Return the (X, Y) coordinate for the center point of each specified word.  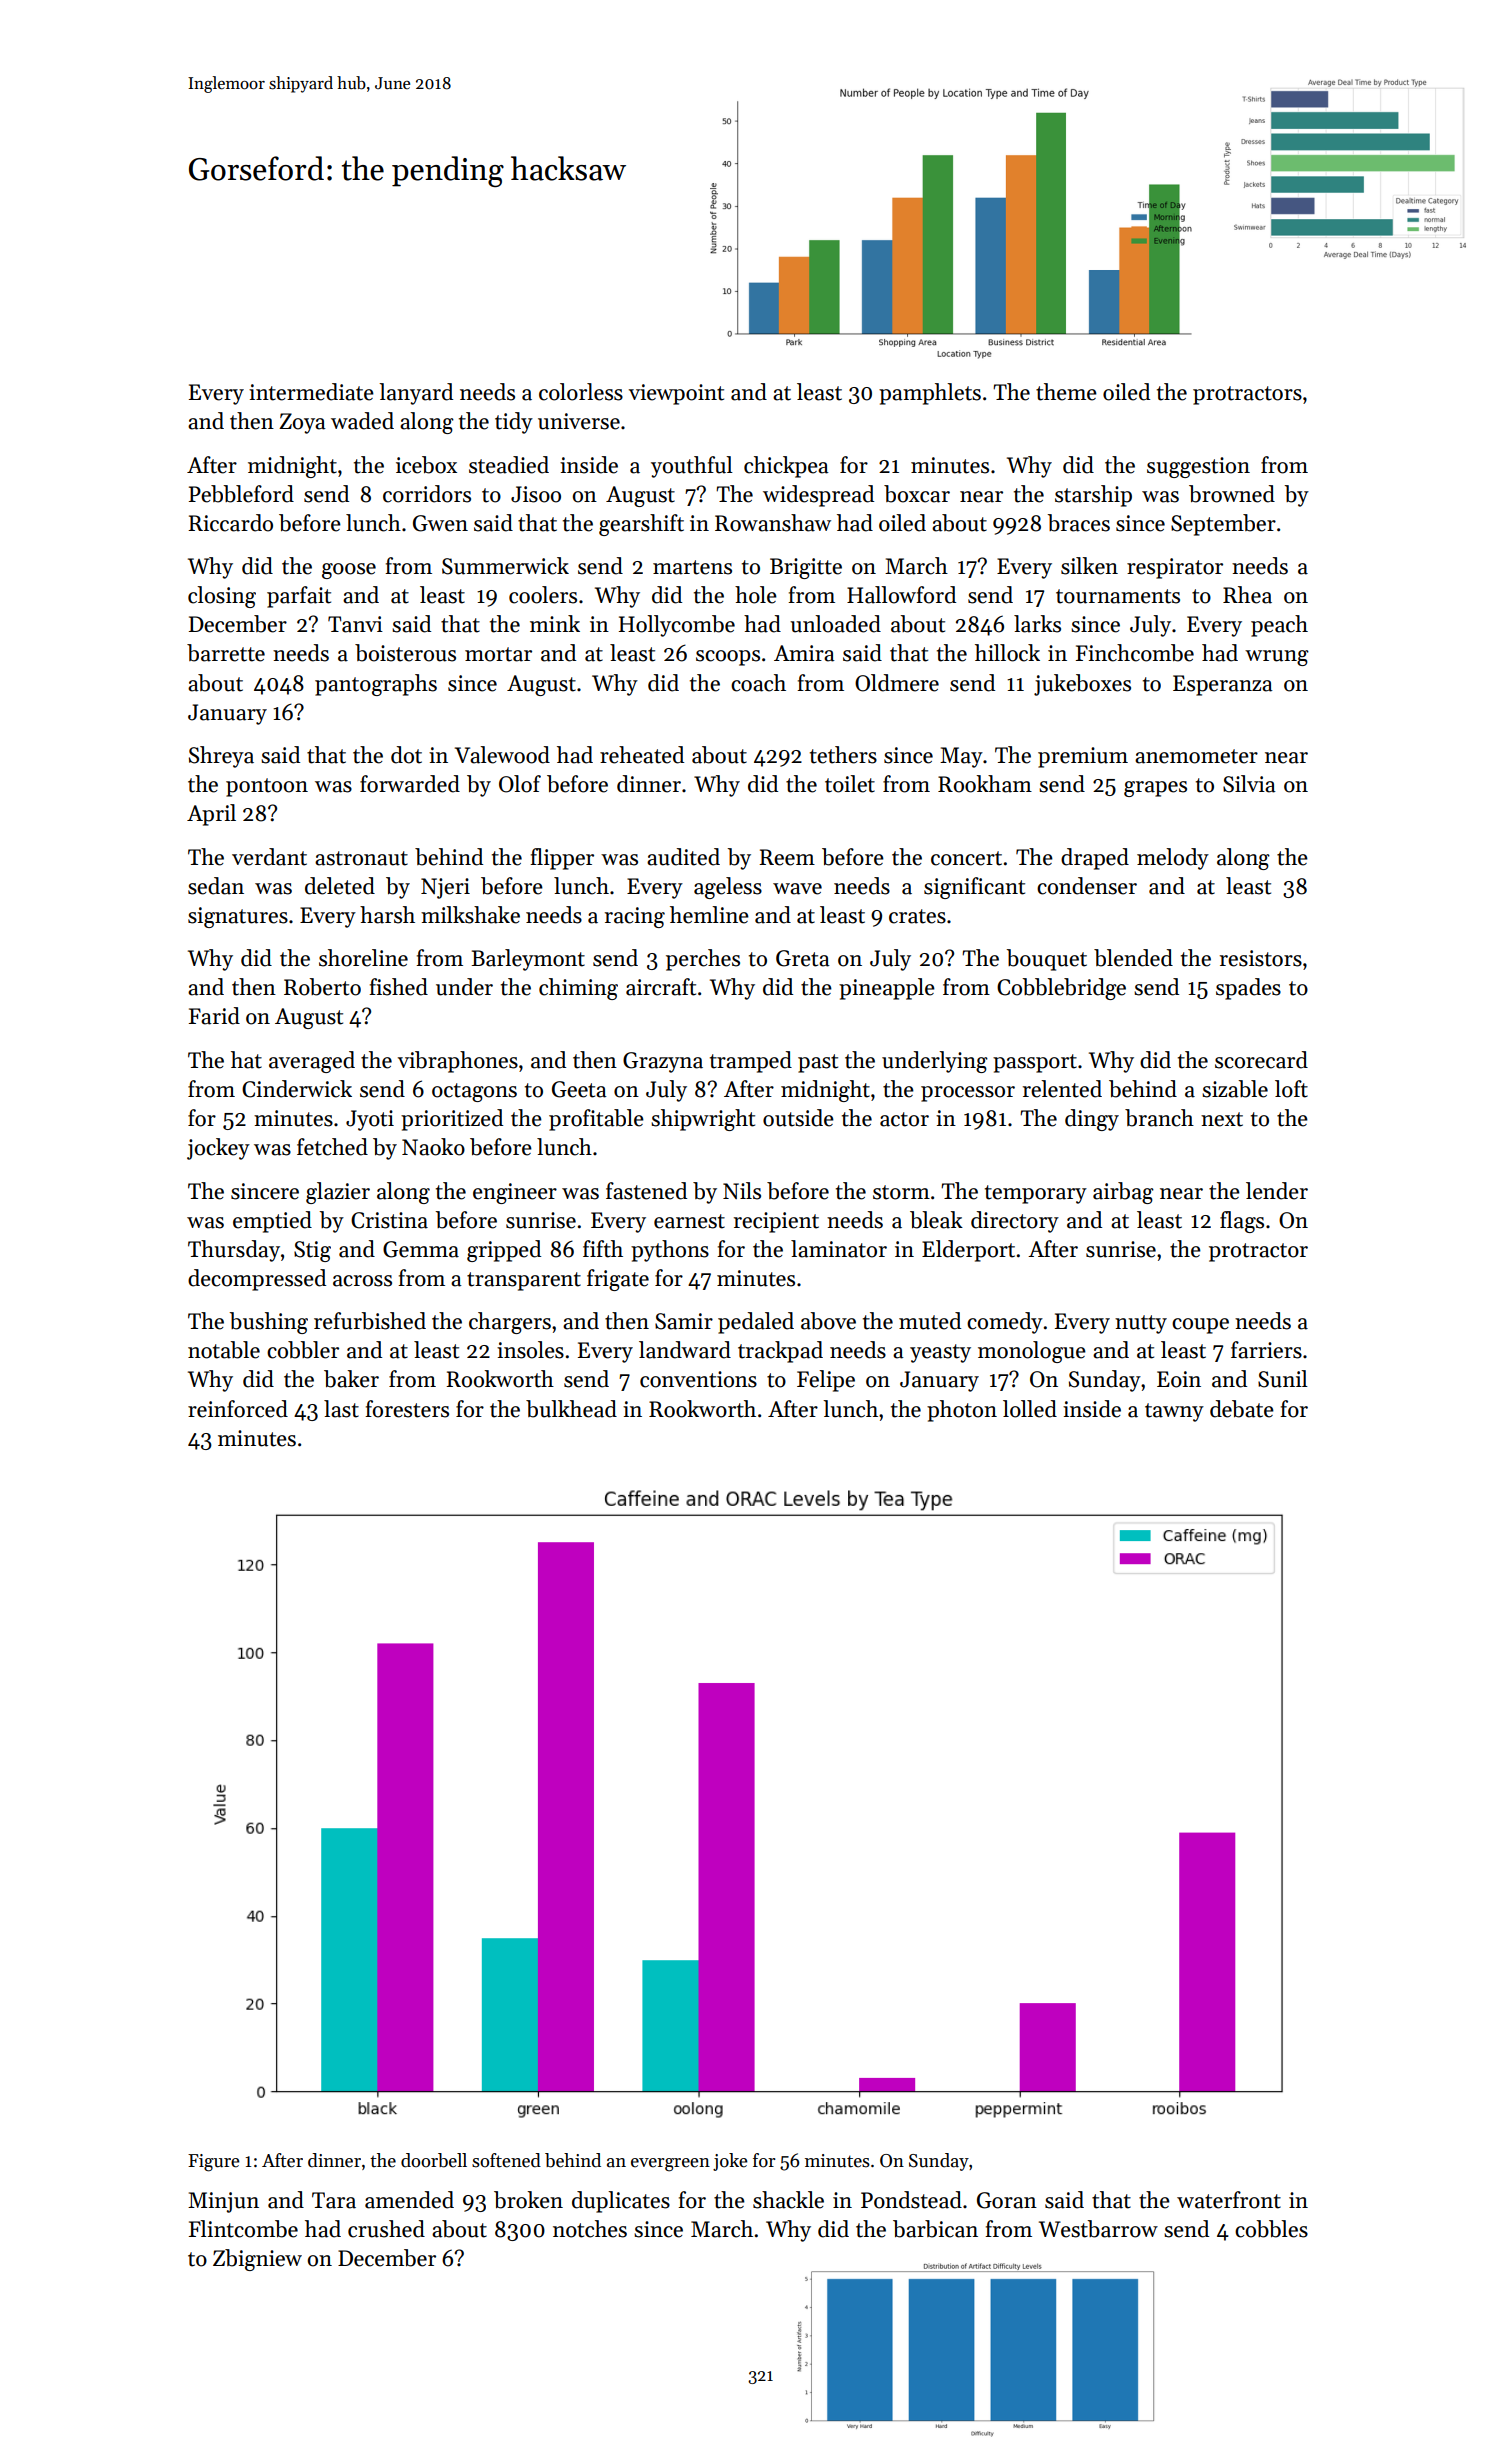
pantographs (376, 685)
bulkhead (571, 1409)
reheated (642, 755)
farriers (1266, 1350)
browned (1232, 494)
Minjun (223, 2202)
